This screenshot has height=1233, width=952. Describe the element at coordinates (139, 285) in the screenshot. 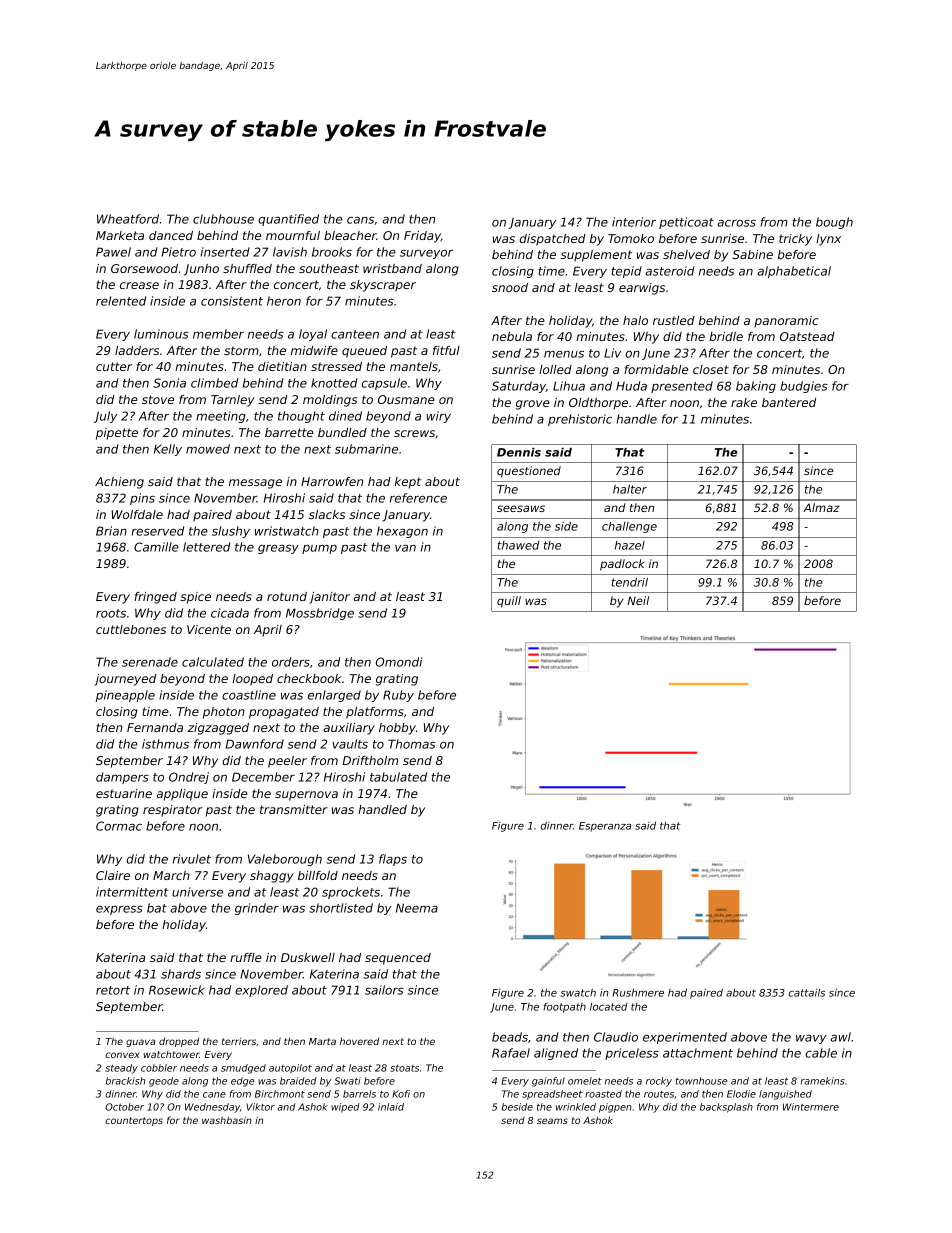

I see `crease` at that location.
